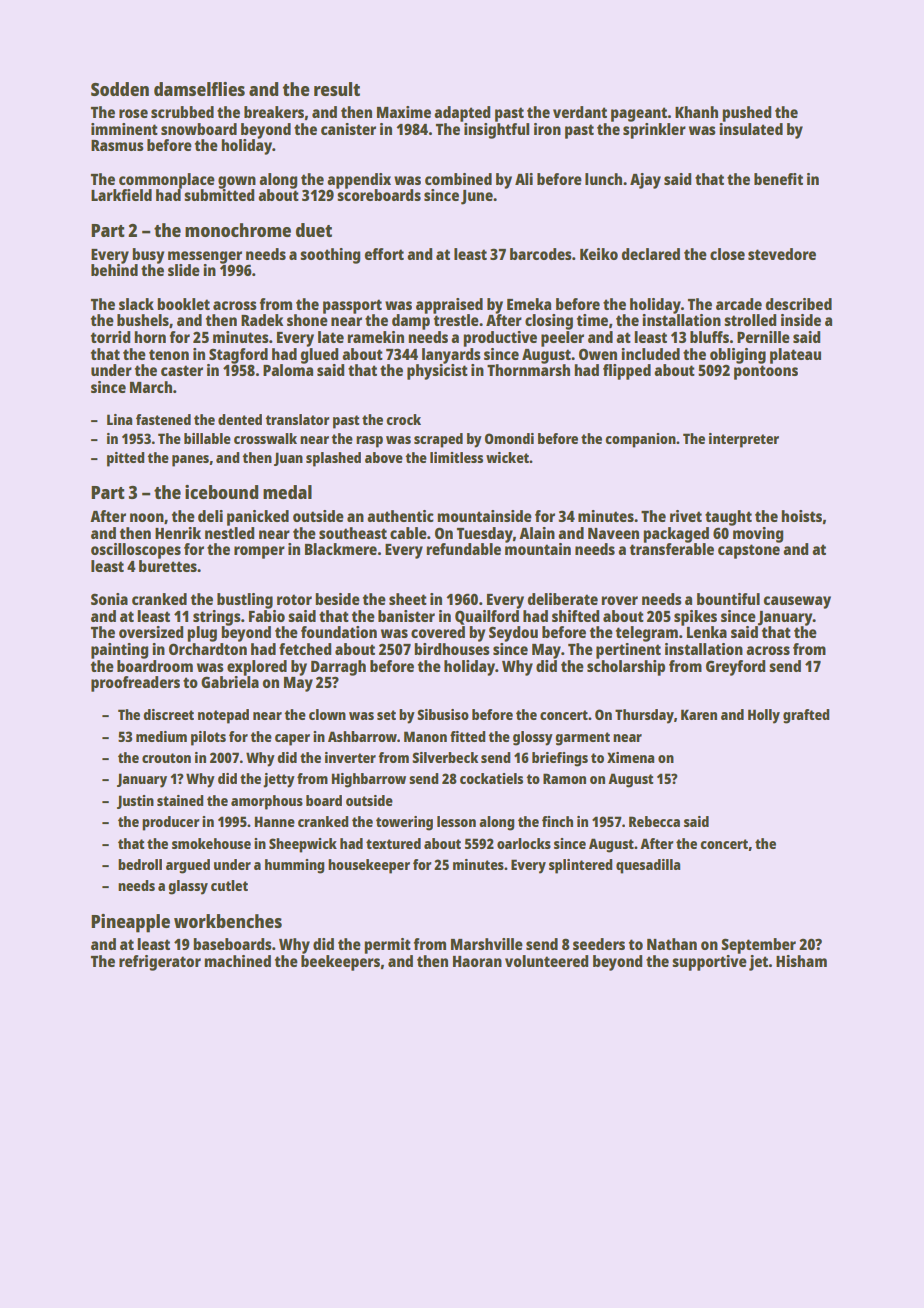 Image resolution: width=924 pixels, height=1308 pixels. I want to click on birdhouses, so click(452, 649).
